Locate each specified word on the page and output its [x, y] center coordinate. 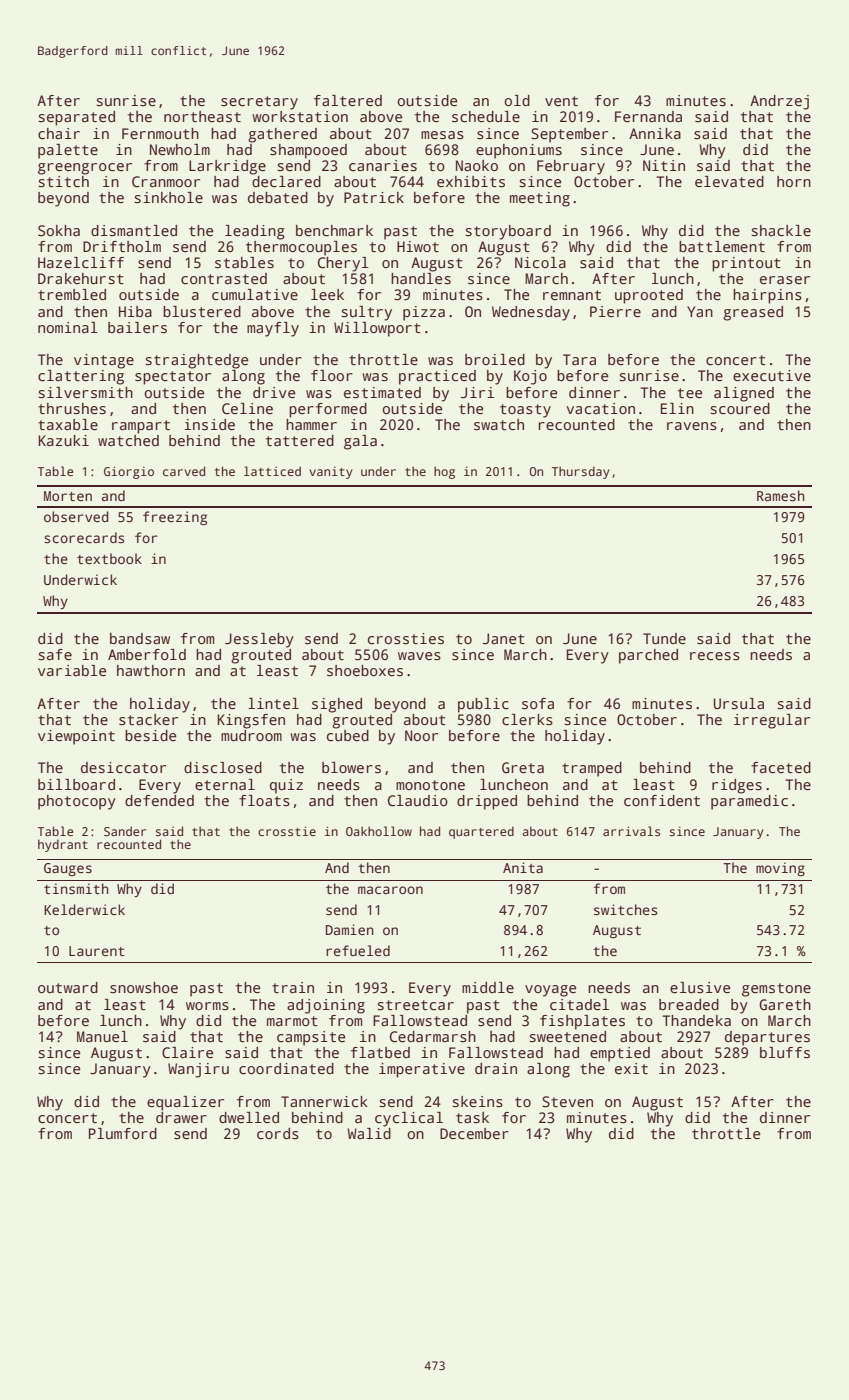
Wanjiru [198, 1070]
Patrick [374, 197]
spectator [173, 378]
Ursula [739, 703]
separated [76, 118]
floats [264, 800]
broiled [495, 359]
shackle [781, 230]
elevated [729, 181]
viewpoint [76, 737]
